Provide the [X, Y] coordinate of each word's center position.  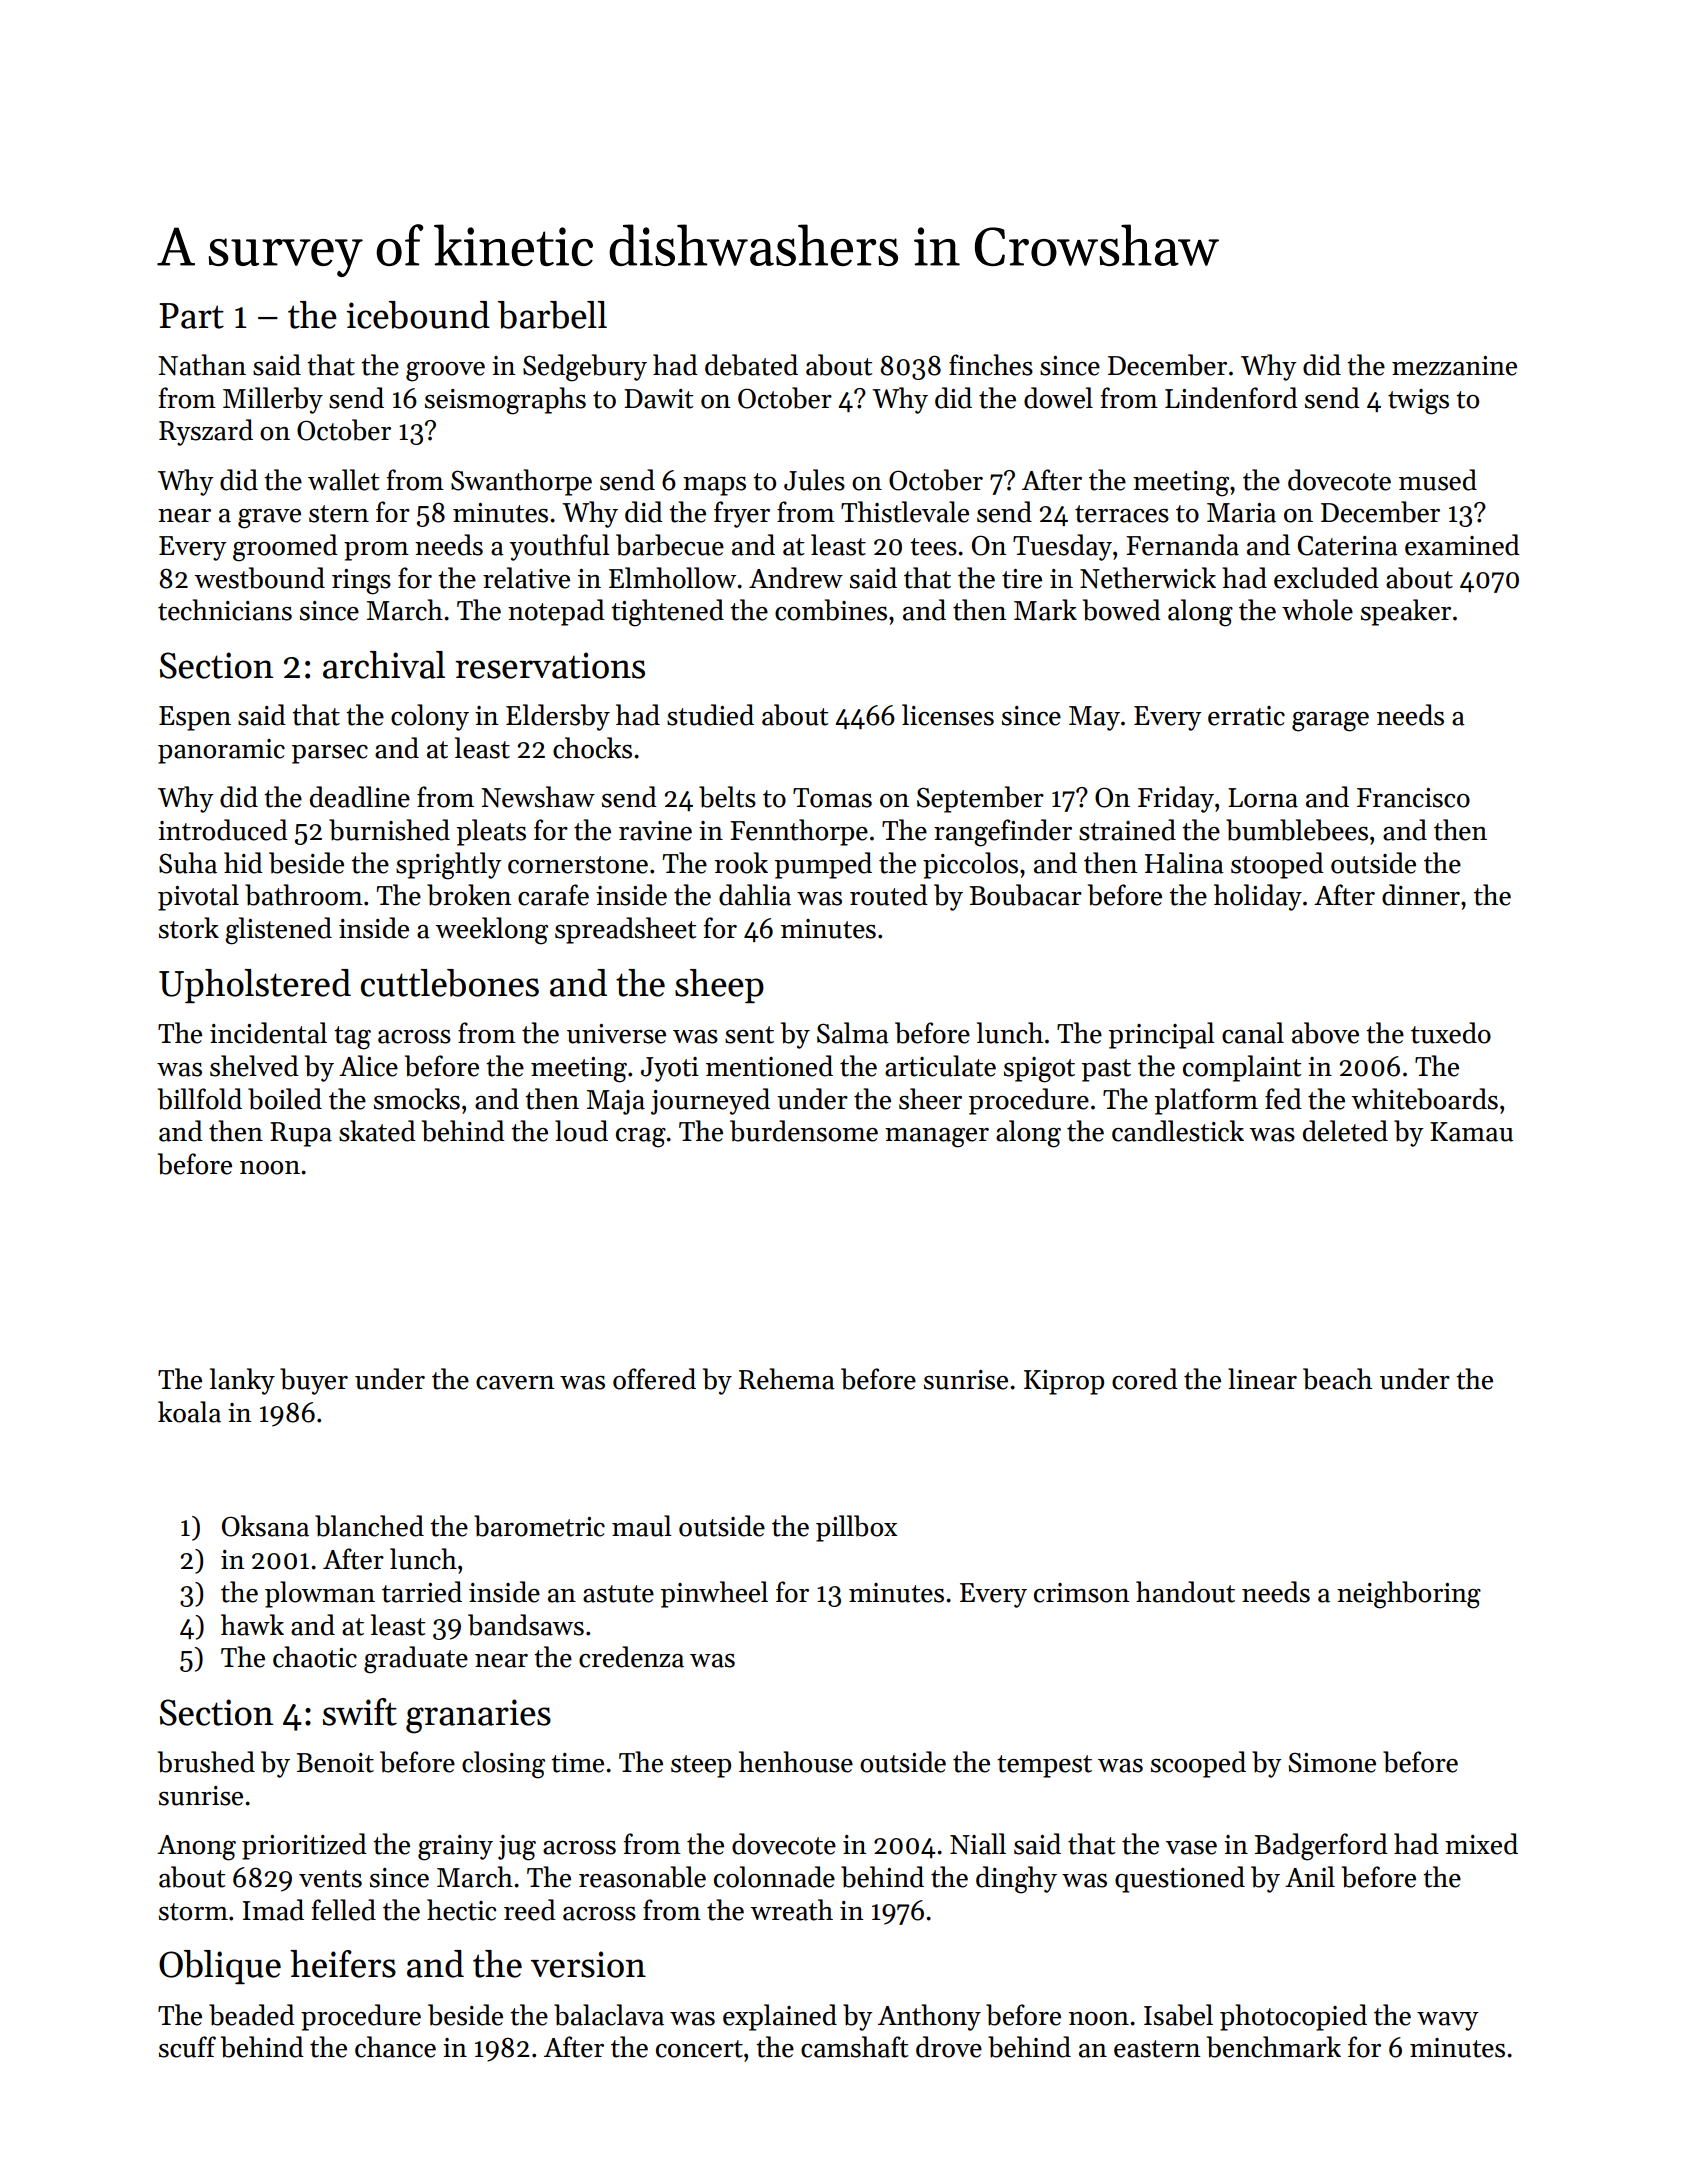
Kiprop [1064, 1382]
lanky [242, 1381]
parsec [330, 754]
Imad [273, 1910]
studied [710, 715]
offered [654, 1379]
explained [780, 2017]
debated [751, 365]
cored [1145, 1379]
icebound [418, 315]
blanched [369, 1526]
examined [1462, 545]
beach [1337, 1379]
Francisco [1413, 798]
